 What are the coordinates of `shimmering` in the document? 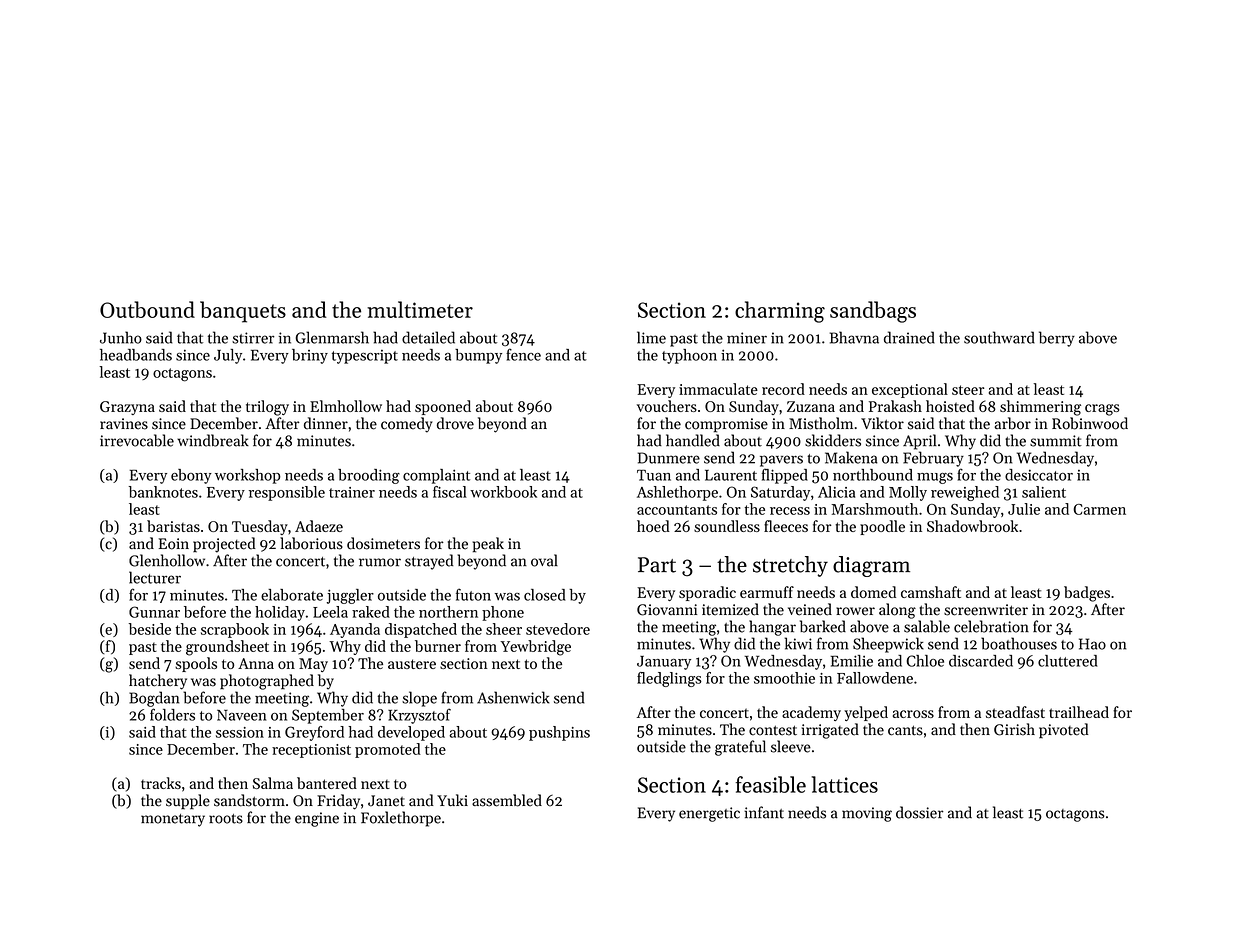 It's located at (1040, 408).
